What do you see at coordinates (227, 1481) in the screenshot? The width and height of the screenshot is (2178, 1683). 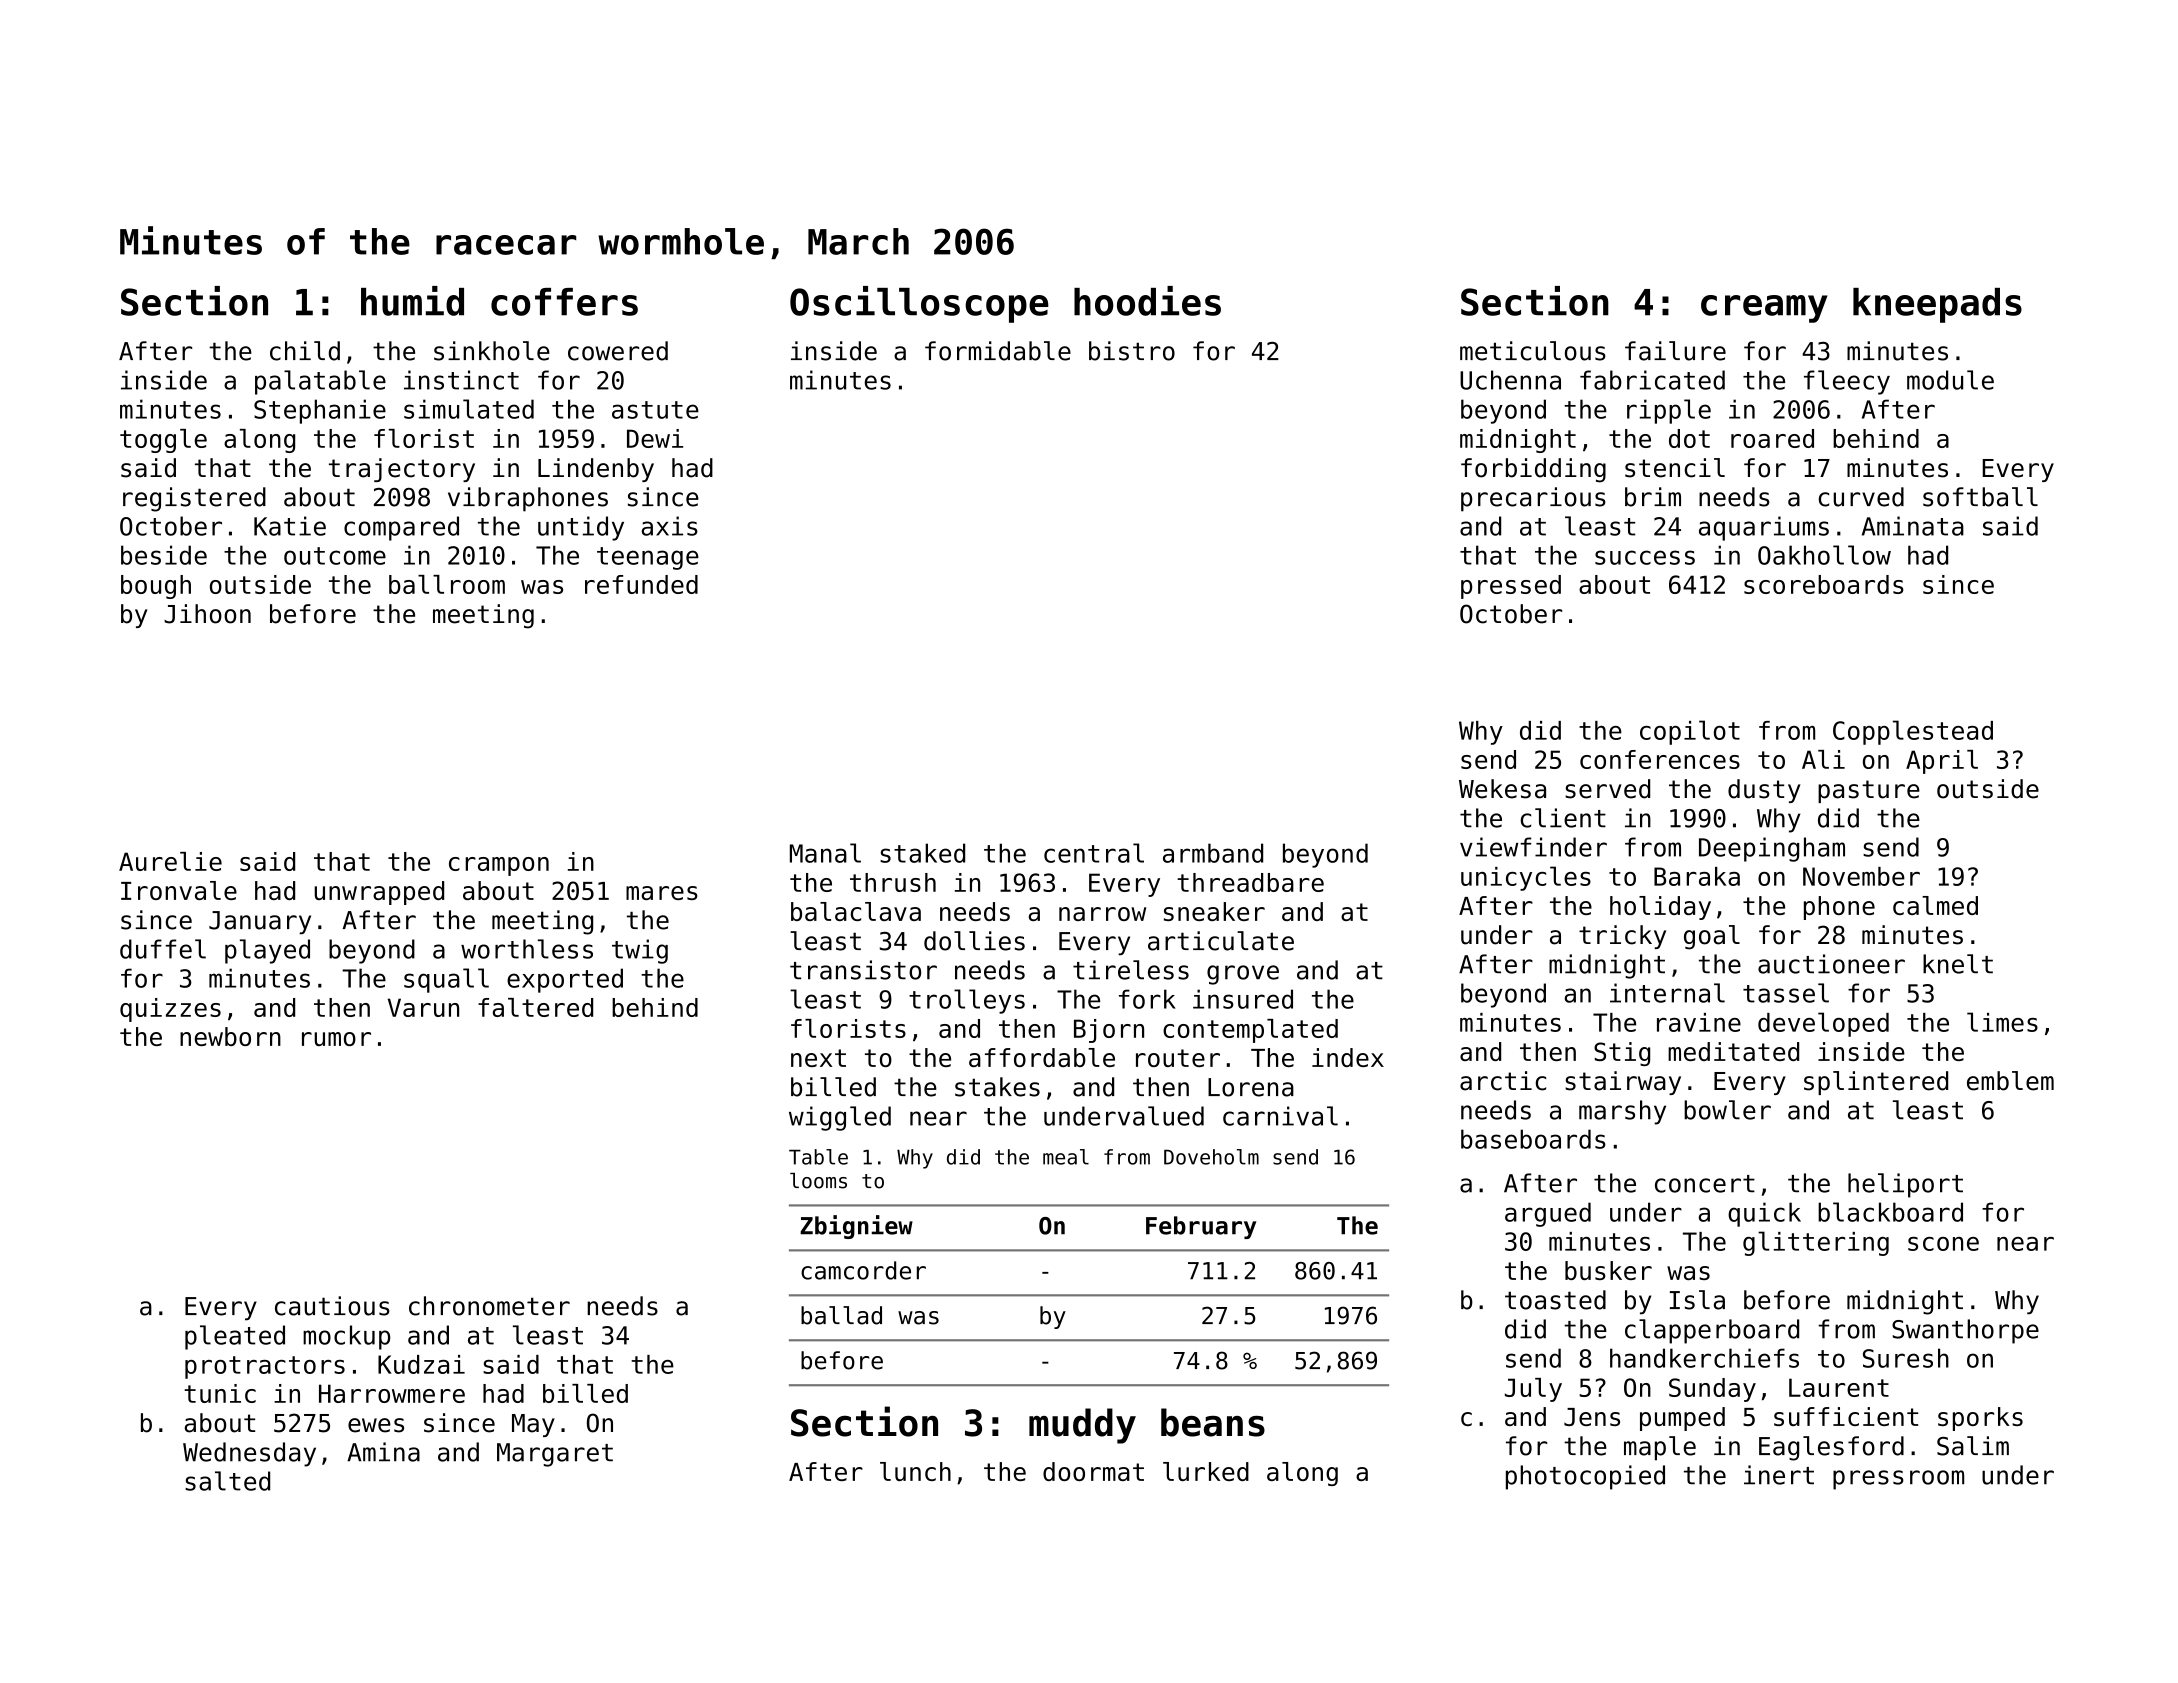 I see `salted` at bounding box center [227, 1481].
